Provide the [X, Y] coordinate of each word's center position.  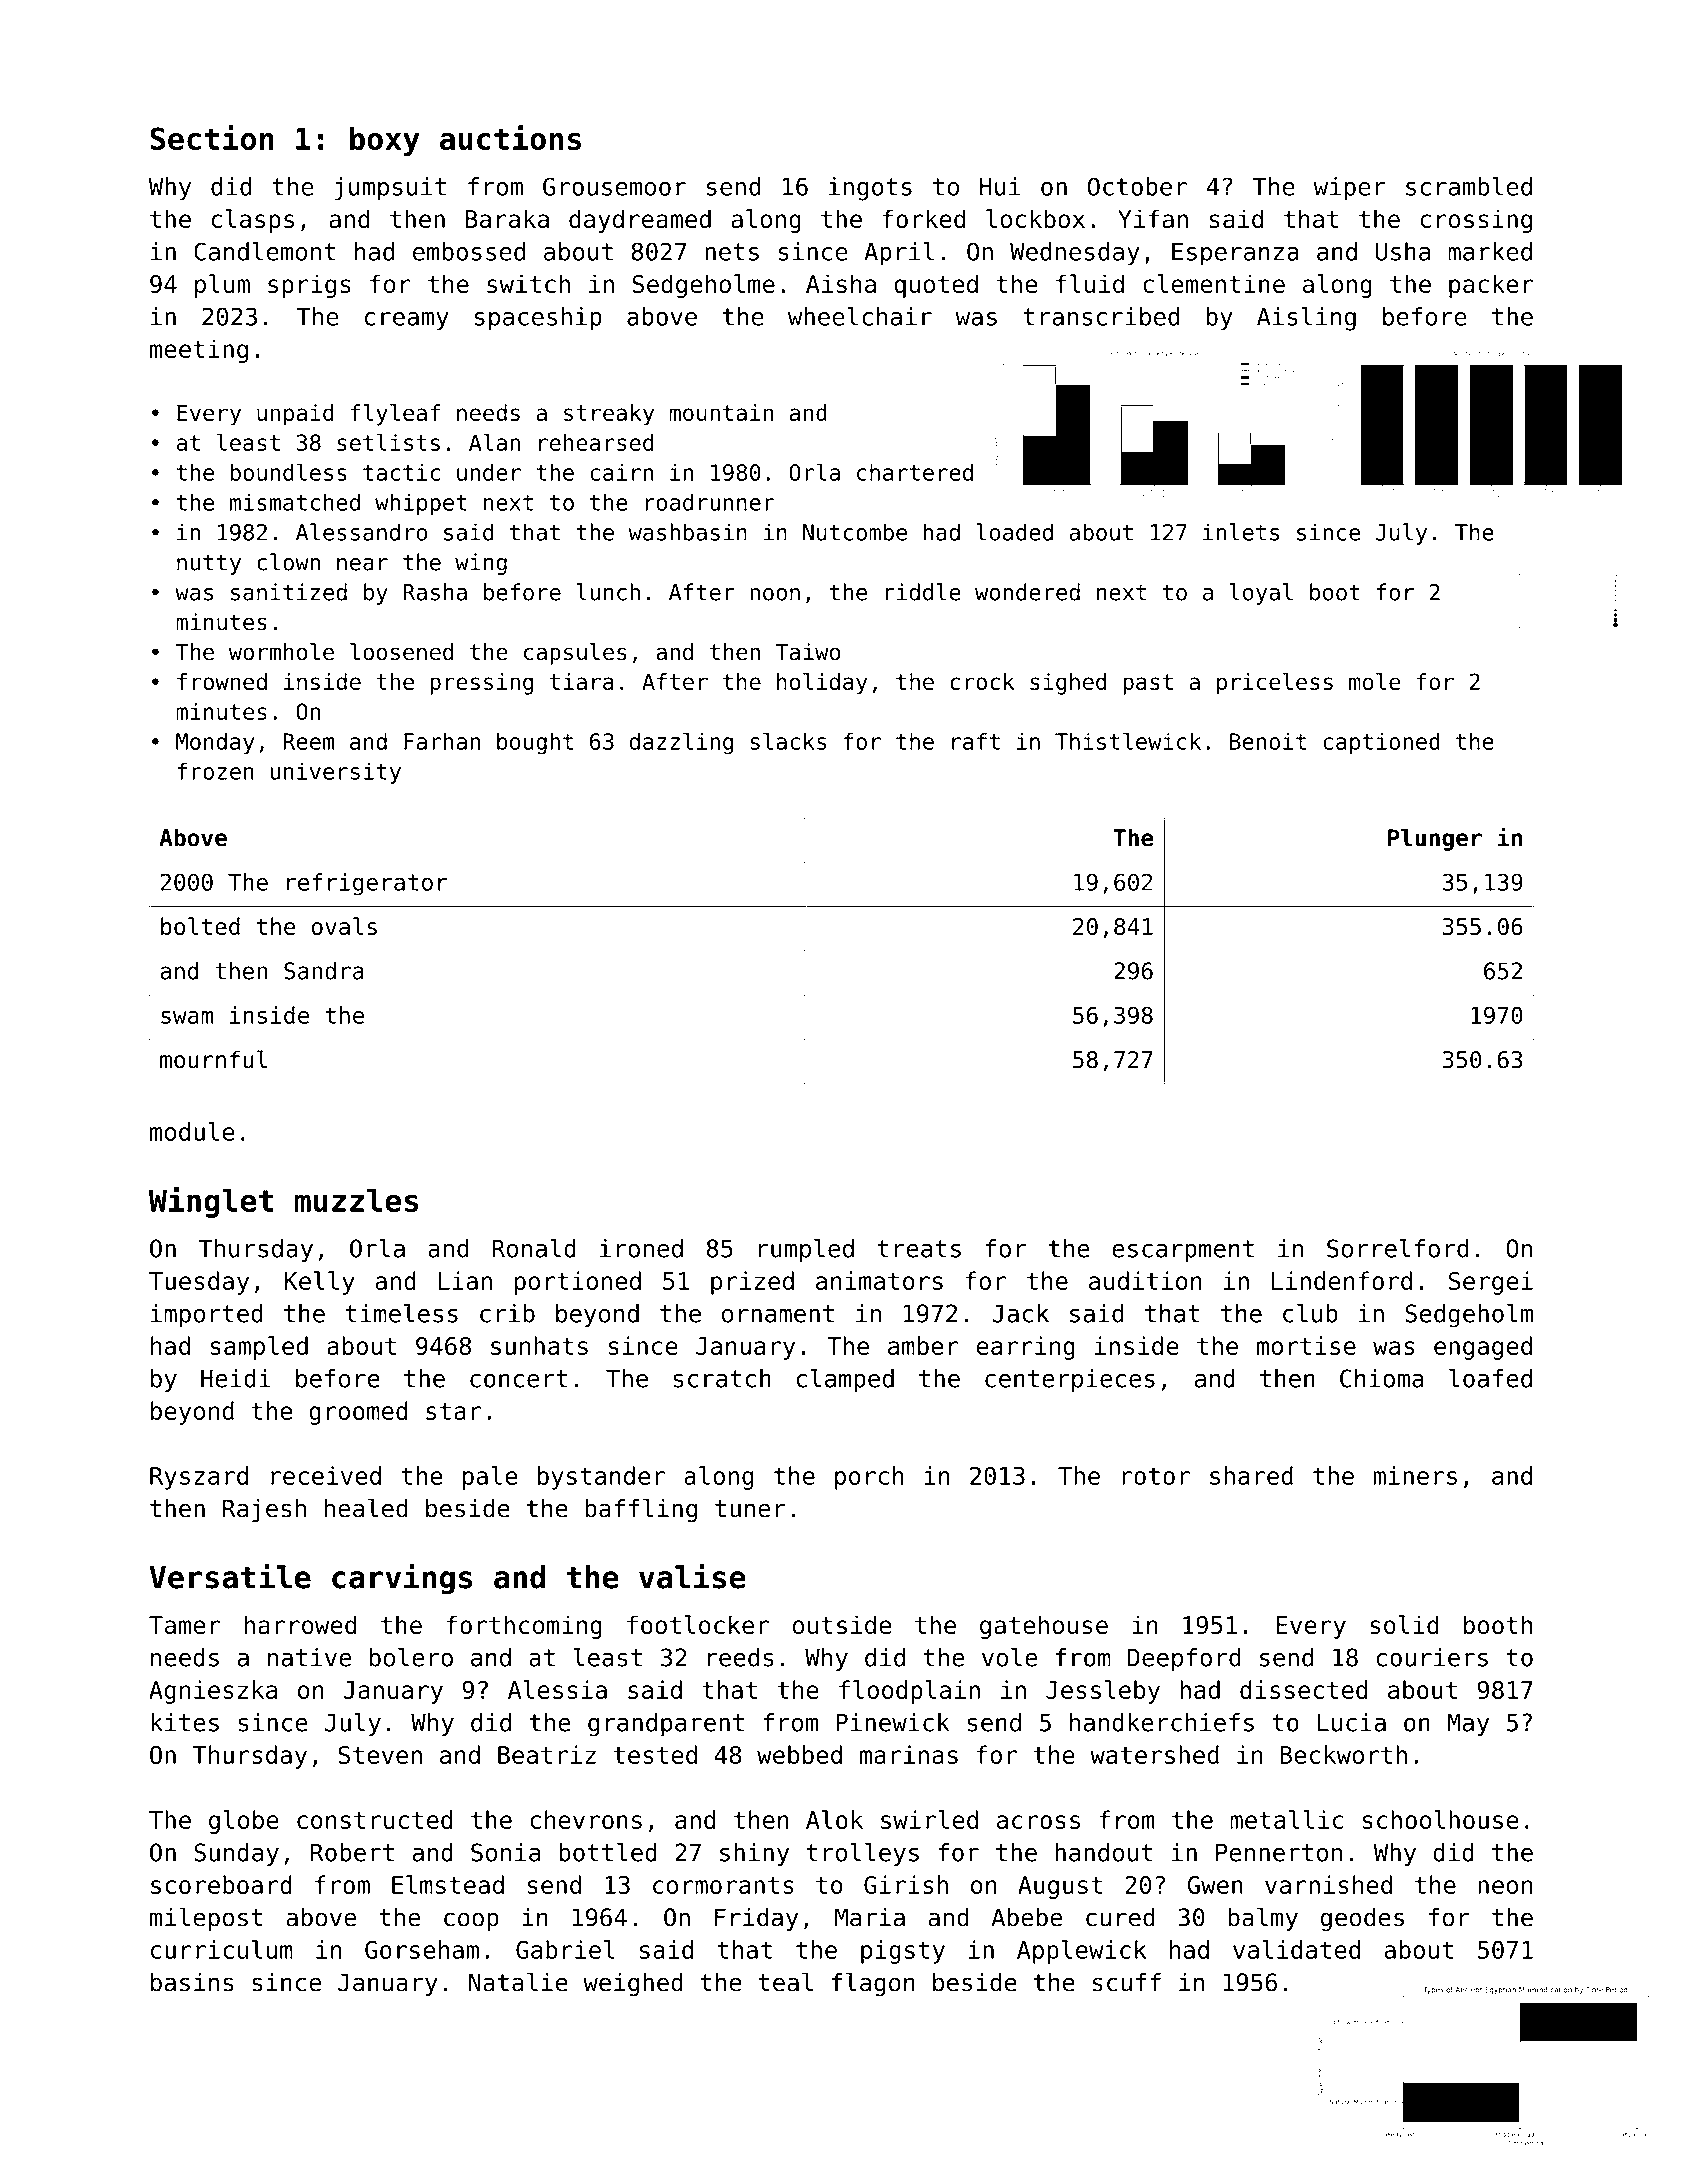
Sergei [1491, 1283]
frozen [215, 771]
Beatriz [547, 1754]
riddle [923, 592]
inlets [1241, 532]
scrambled [1469, 186]
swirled [929, 1819]
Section [212, 137]
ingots [870, 189]
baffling [641, 1510]
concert [518, 1379]
